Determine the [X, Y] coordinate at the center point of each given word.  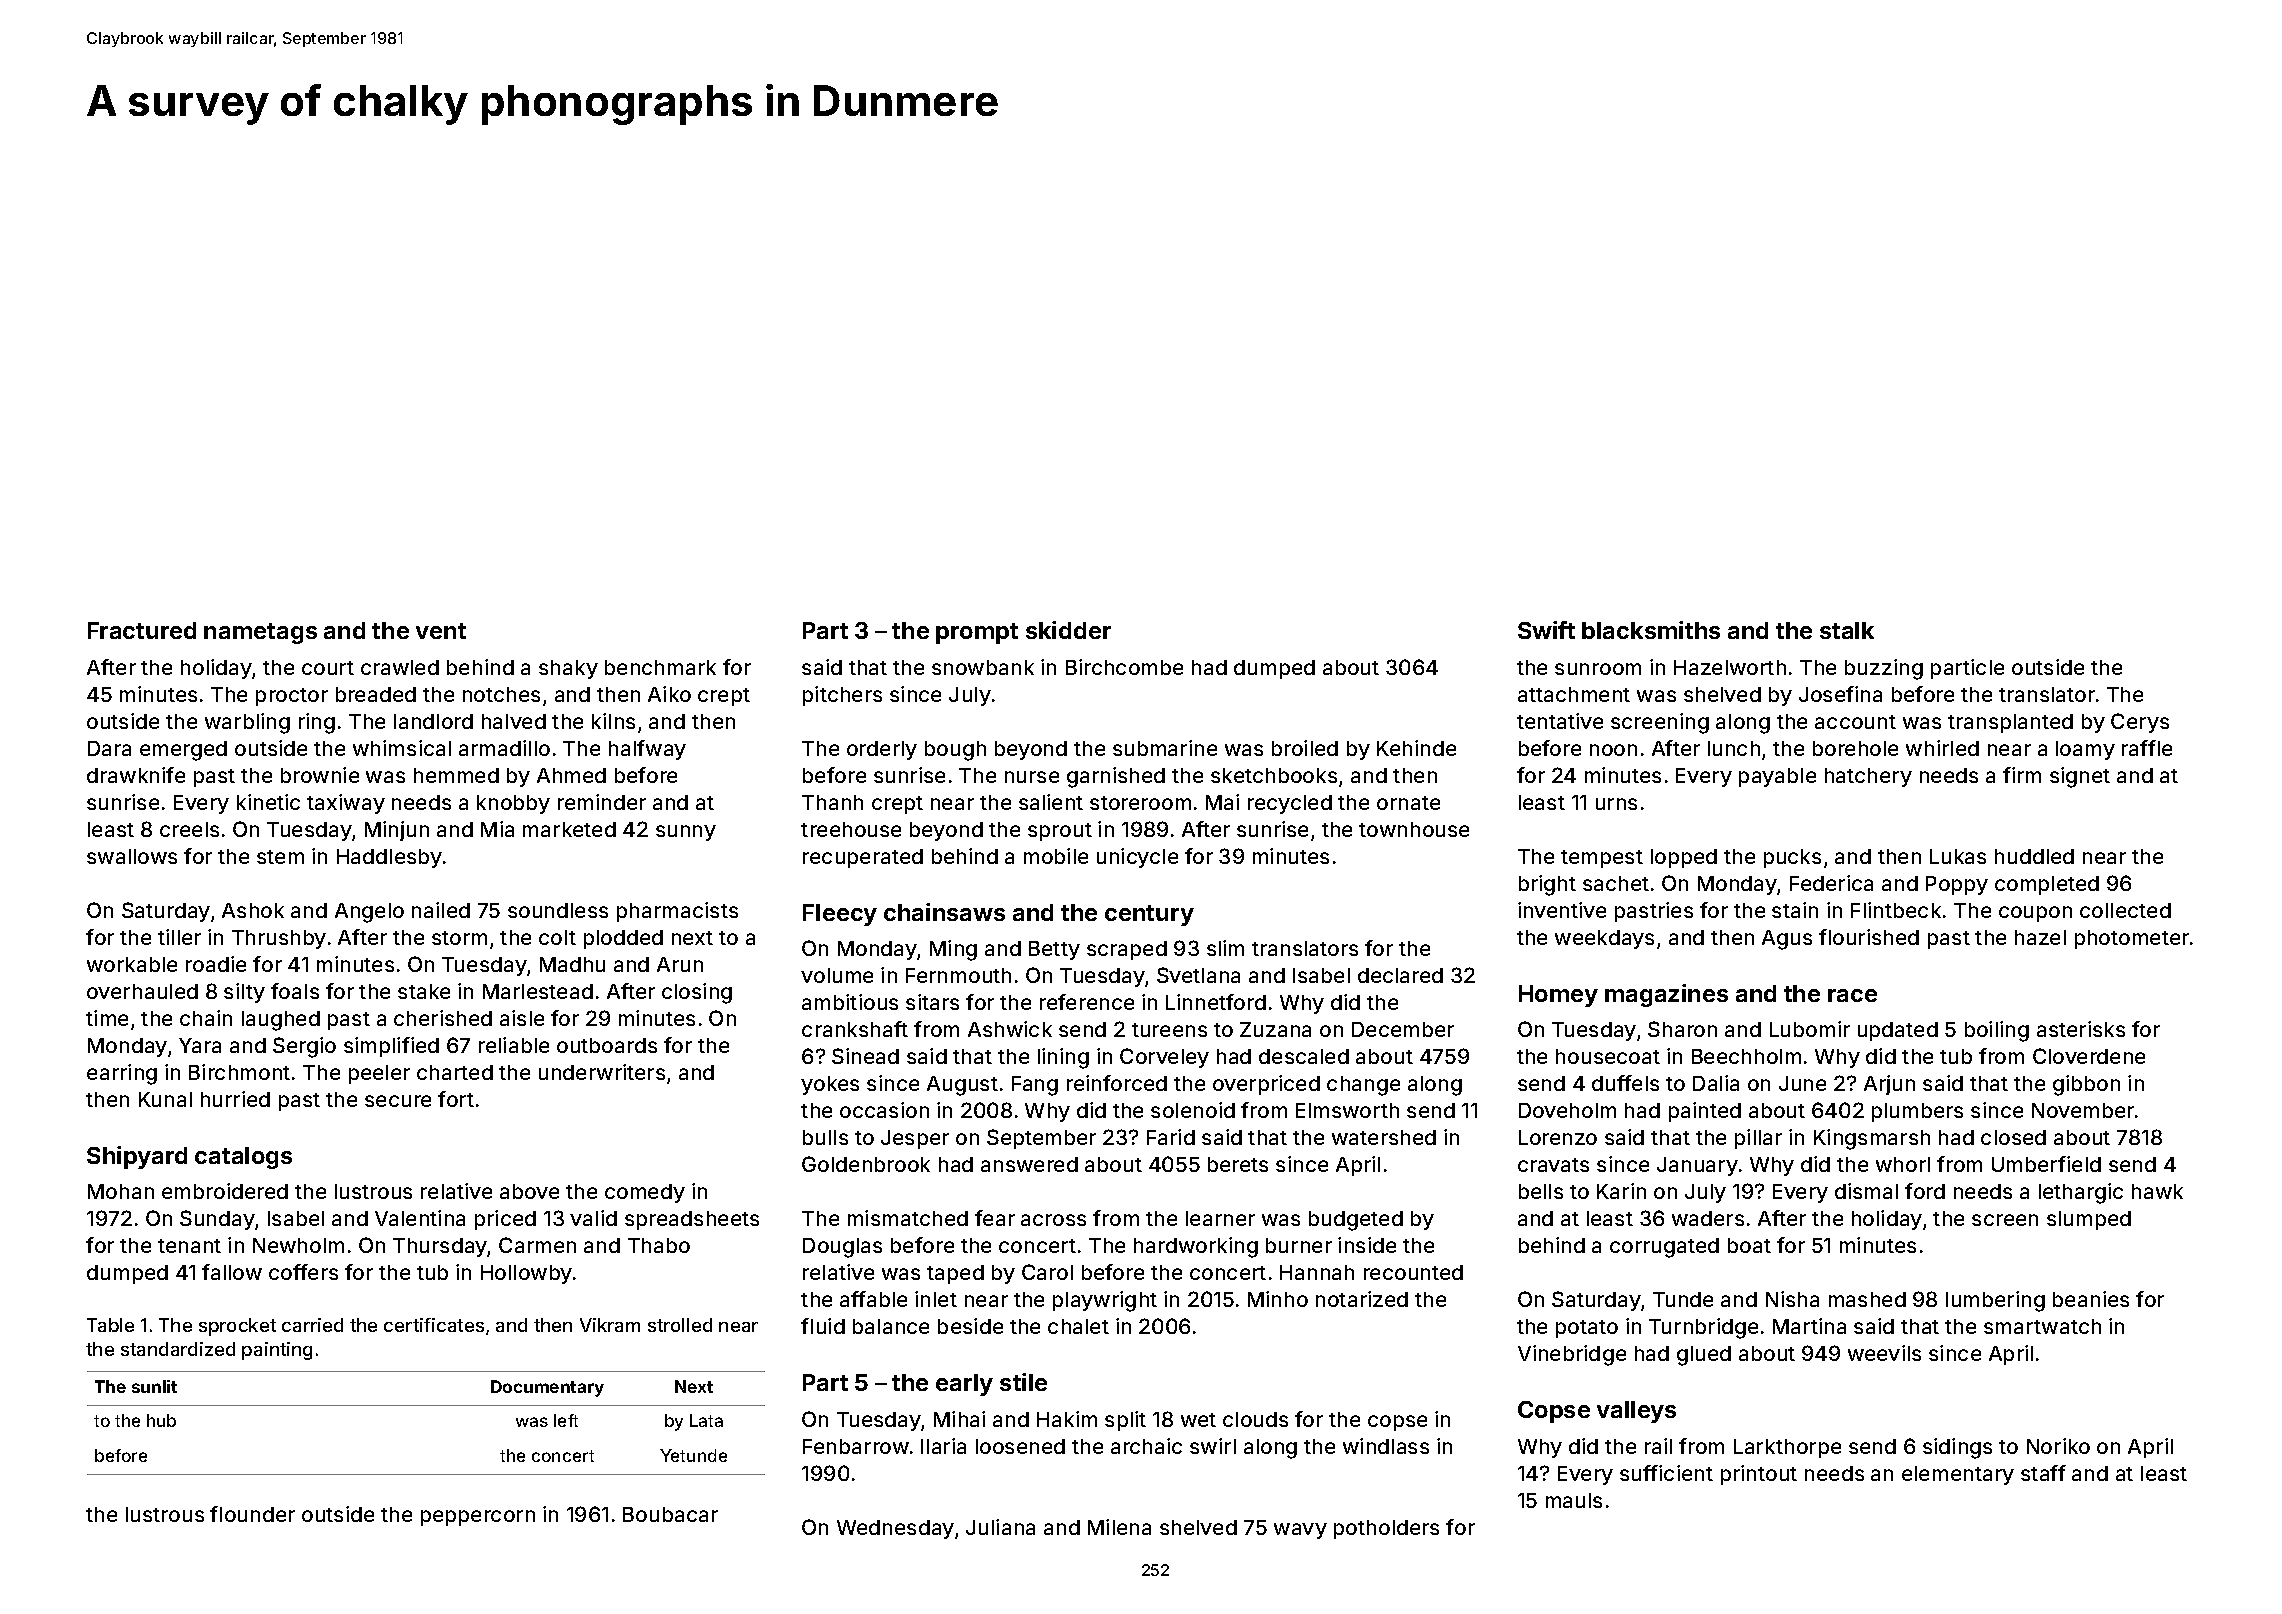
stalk [1847, 630]
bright [1547, 885]
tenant [189, 1246]
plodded [623, 939]
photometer [2132, 939]
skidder [1068, 630]
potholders [1386, 1529]
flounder [252, 1514]
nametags [260, 633]
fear [995, 1218]
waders [1708, 1218]
